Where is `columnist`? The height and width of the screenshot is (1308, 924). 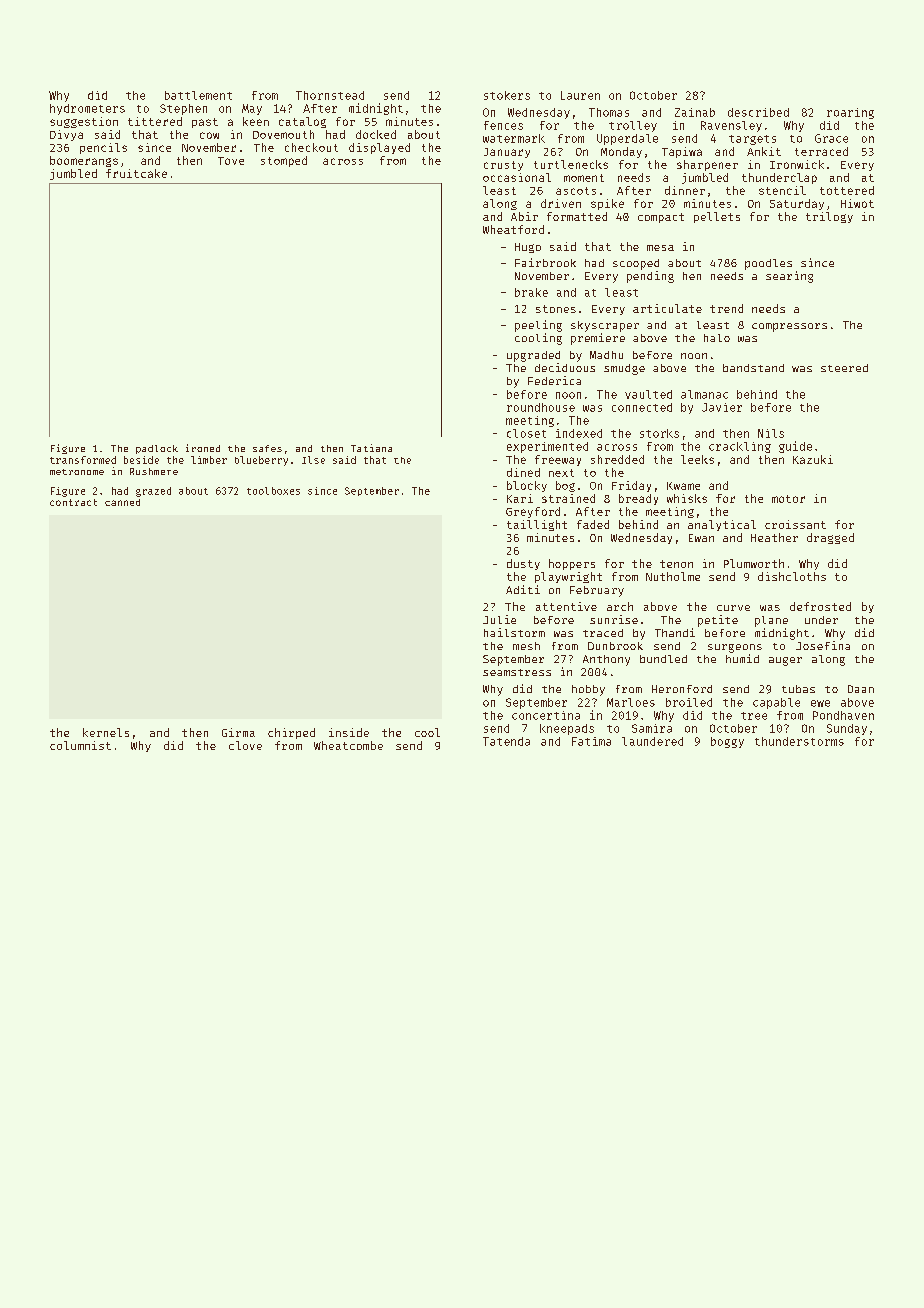 columnist is located at coordinates (80, 745).
